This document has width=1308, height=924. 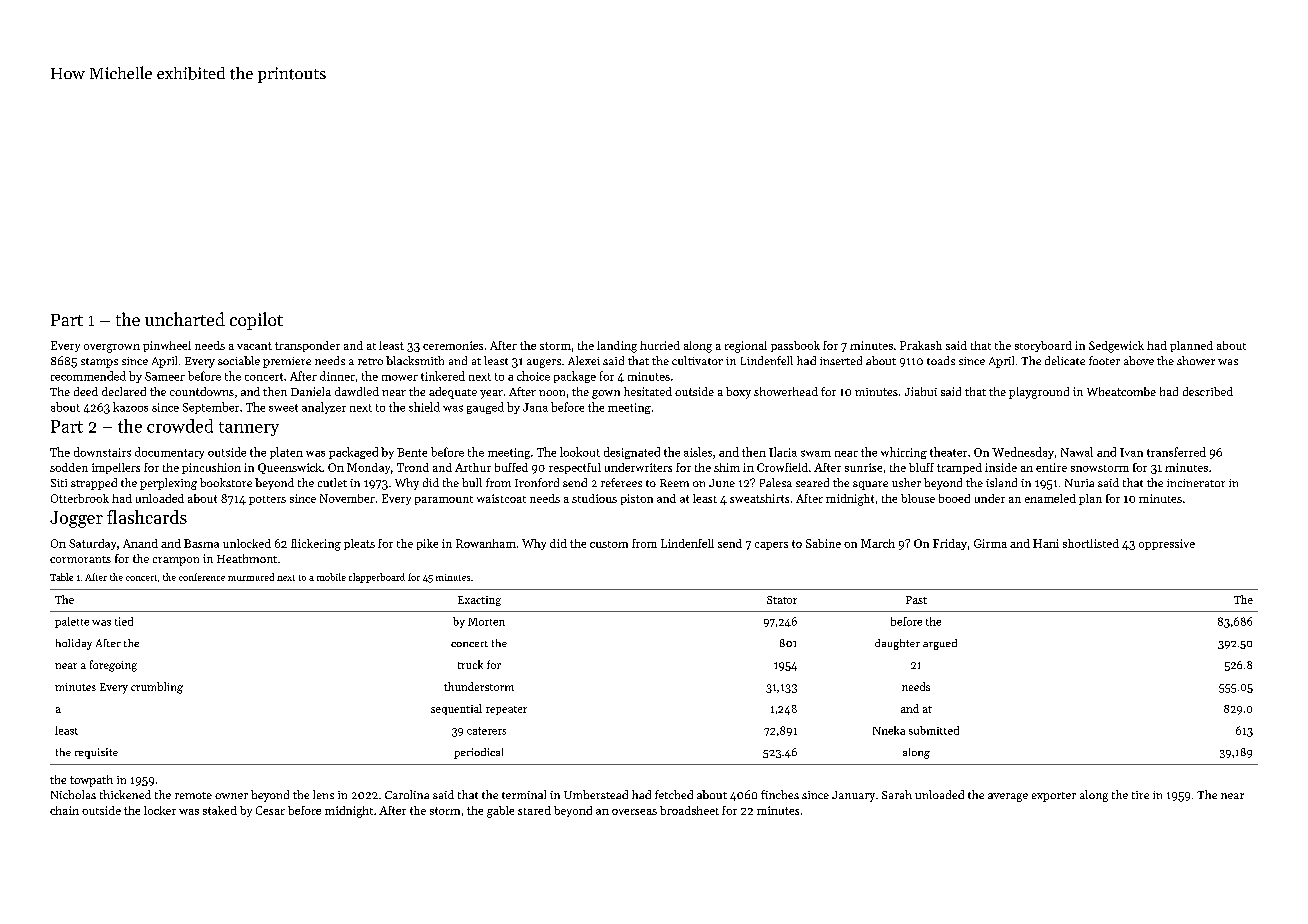 I want to click on Table, so click(x=61, y=577).
